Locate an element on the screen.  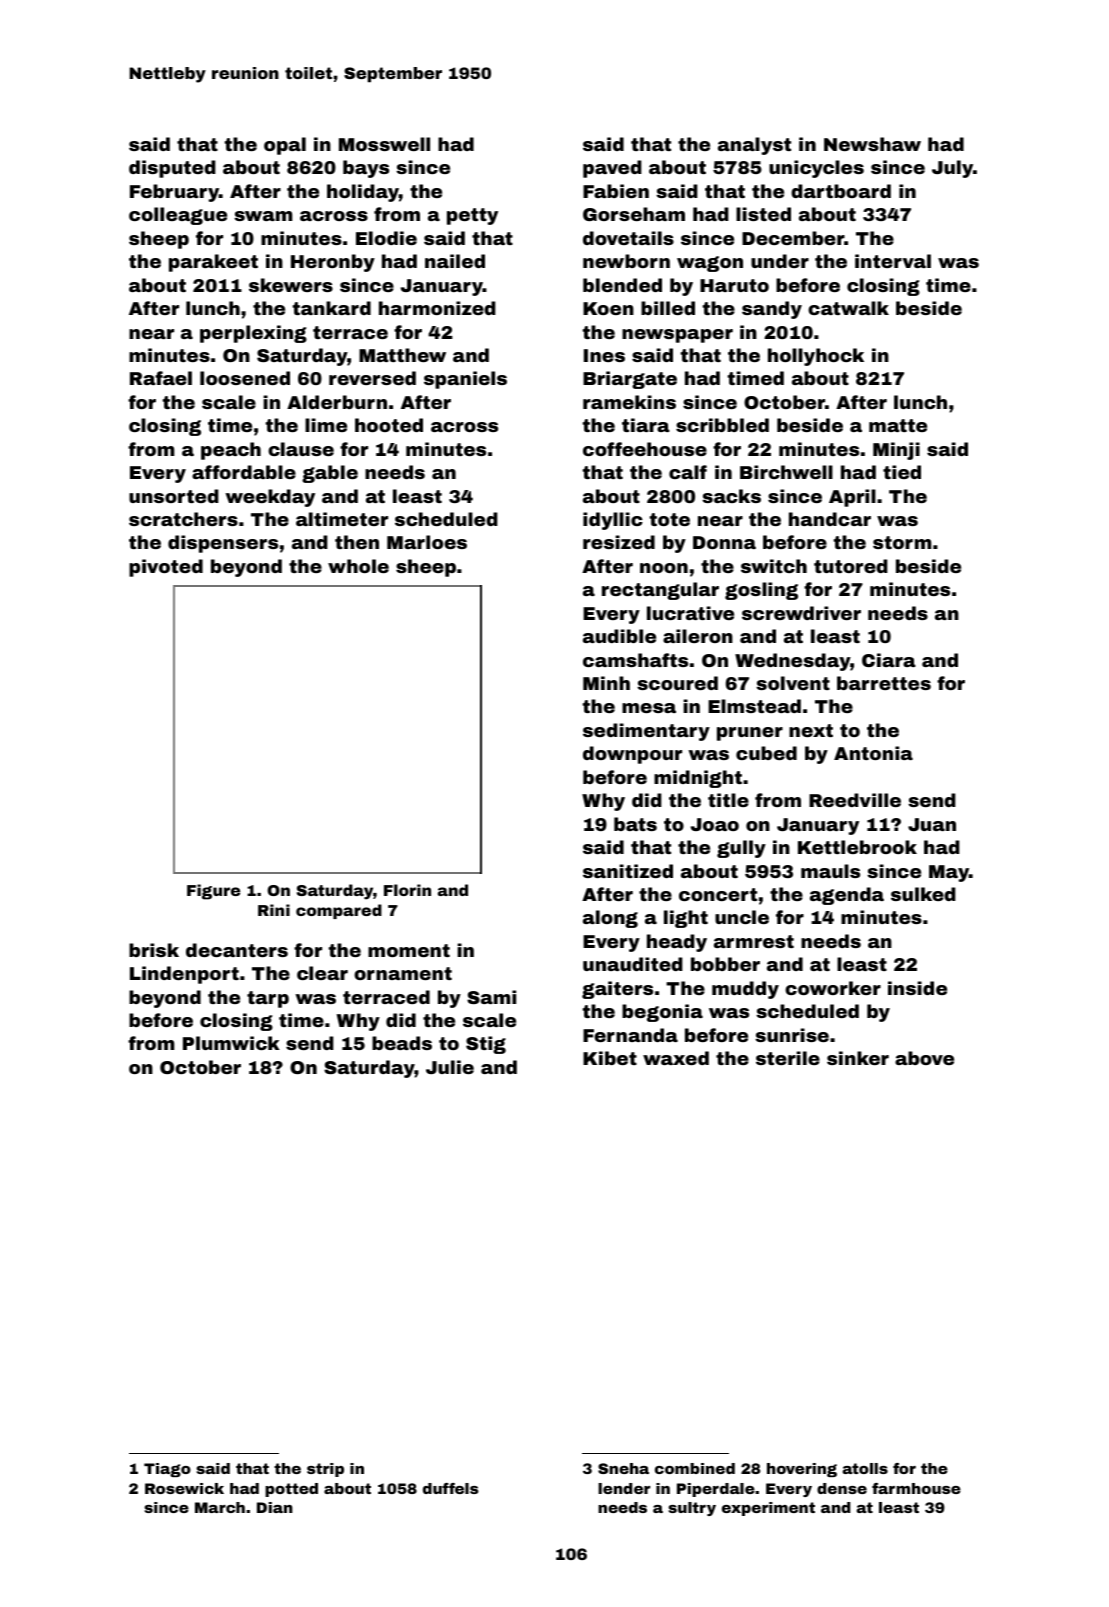
harmonized is located at coordinates (437, 308).
